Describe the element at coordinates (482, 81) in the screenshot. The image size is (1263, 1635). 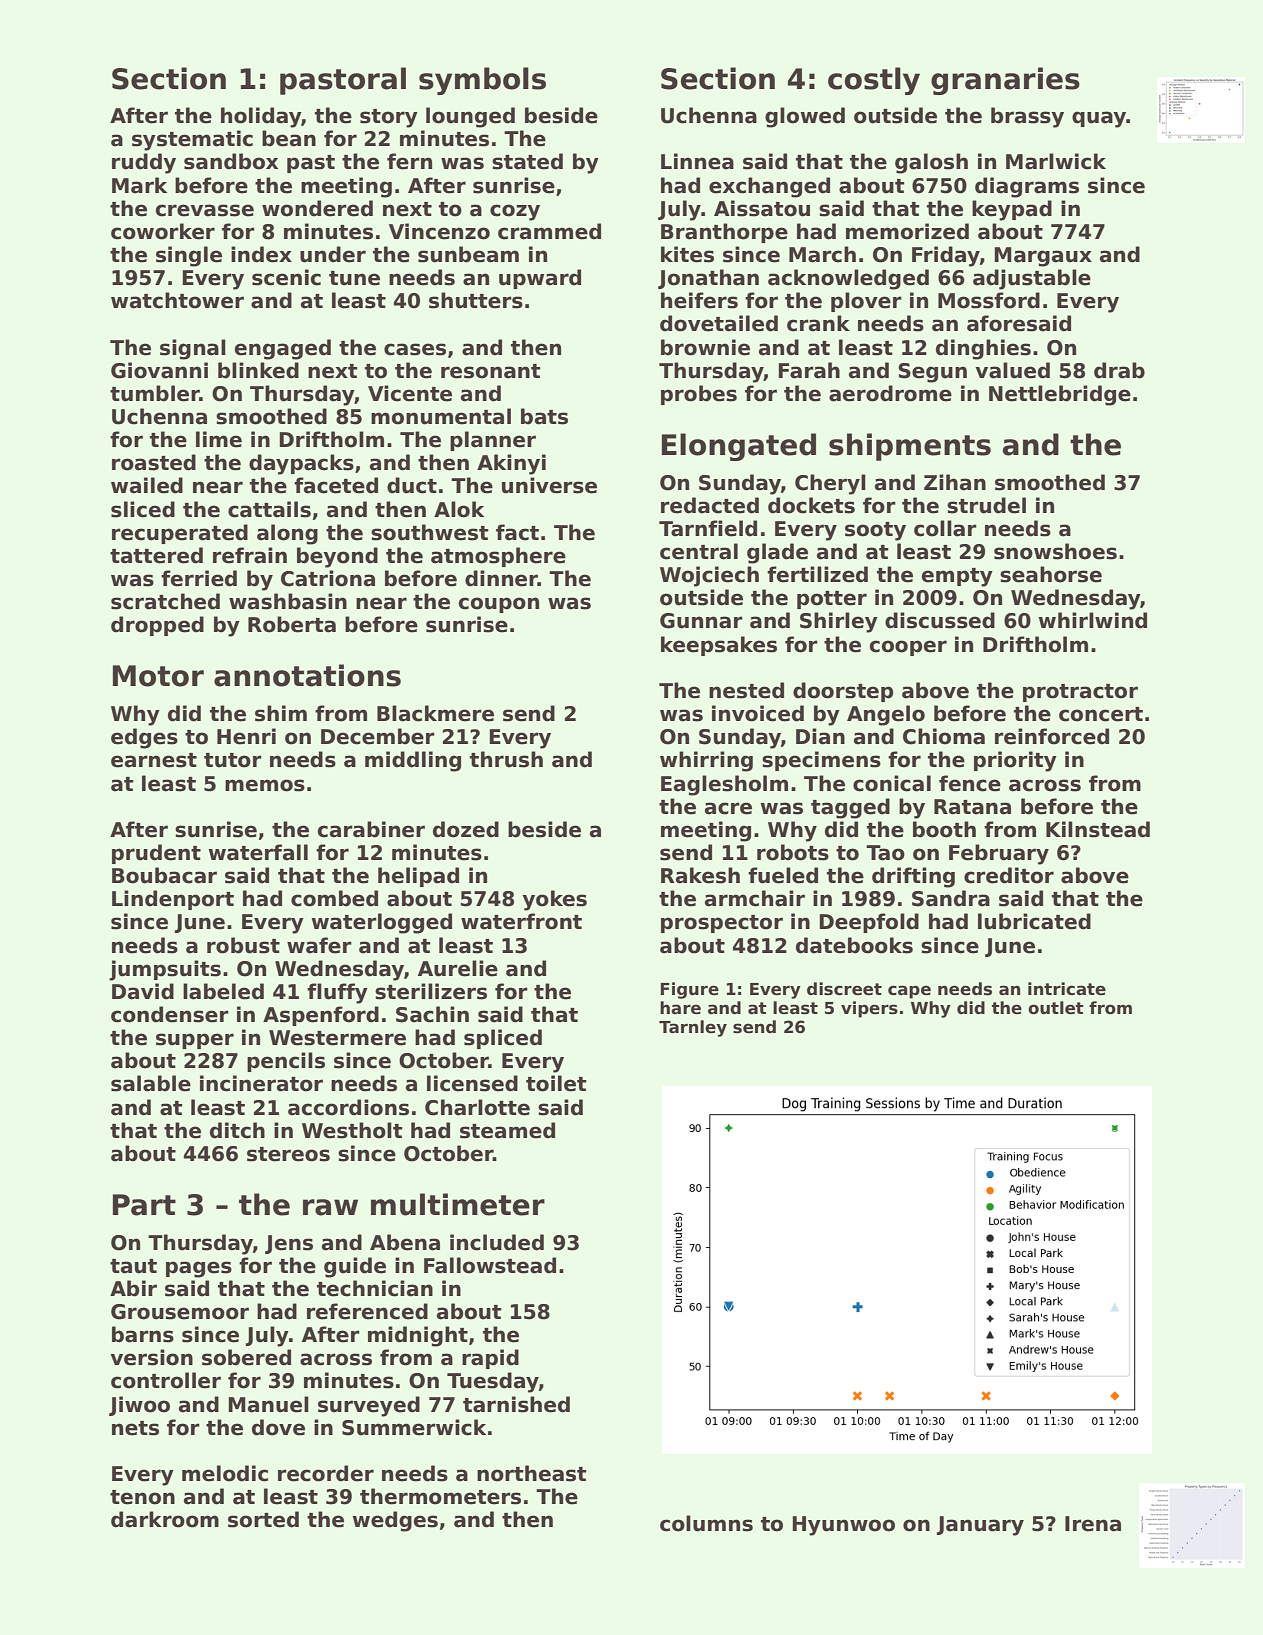
I see `symbols` at that location.
